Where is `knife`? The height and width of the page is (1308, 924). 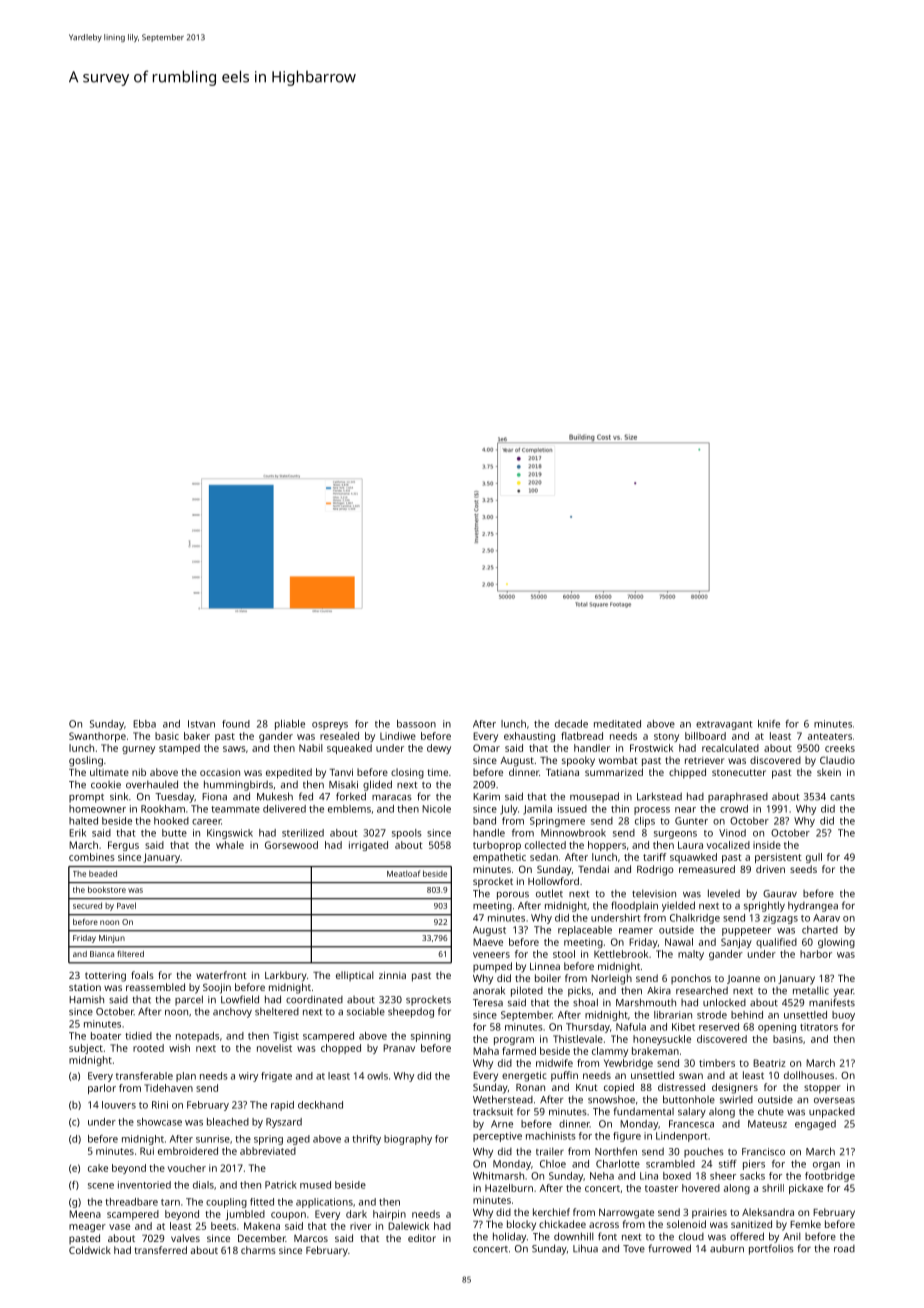
knife is located at coordinates (769, 724).
